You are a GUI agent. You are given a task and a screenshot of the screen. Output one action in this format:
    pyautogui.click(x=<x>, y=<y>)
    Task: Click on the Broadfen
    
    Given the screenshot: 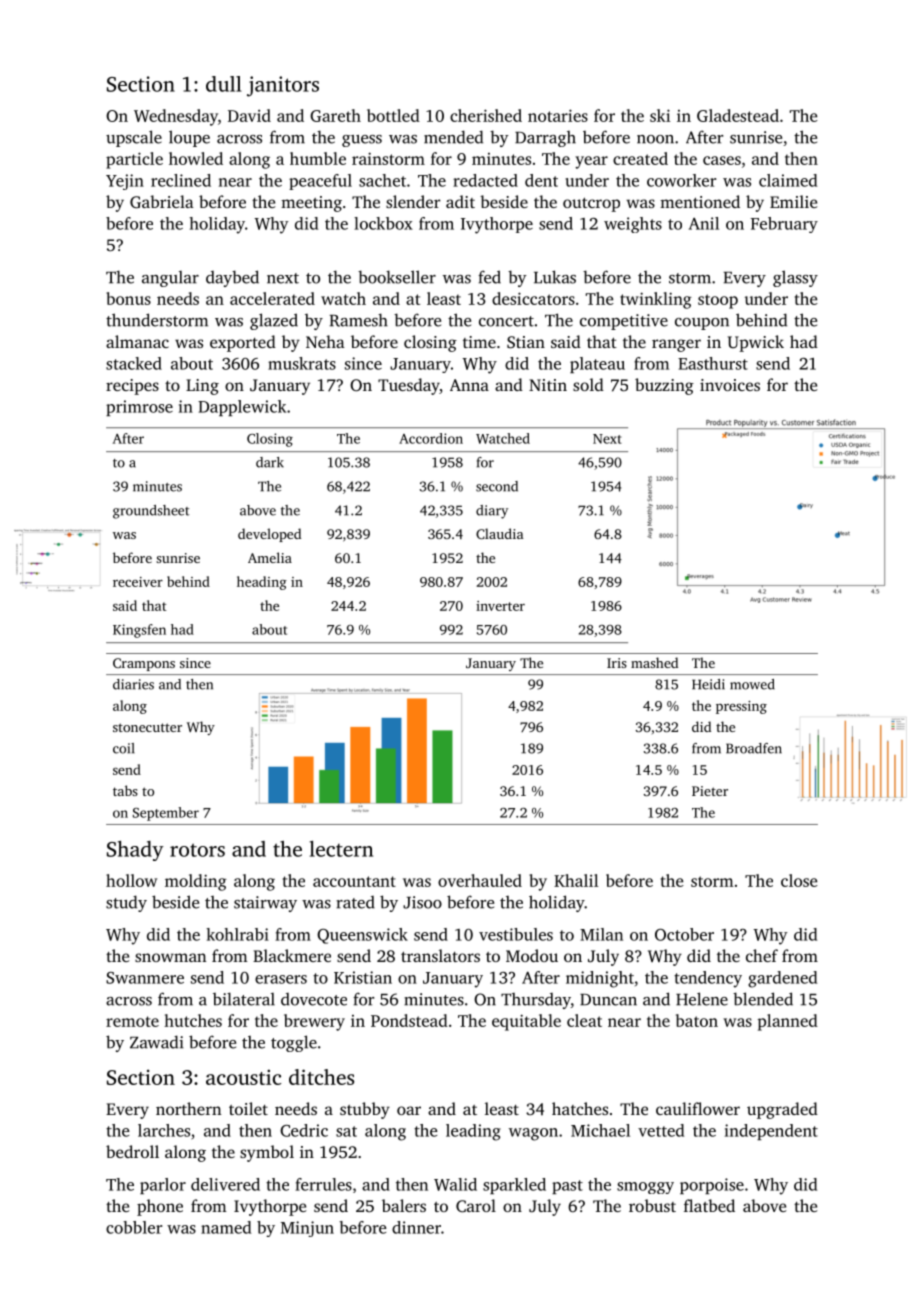 What is the action you would take?
    pyautogui.click(x=754, y=748)
